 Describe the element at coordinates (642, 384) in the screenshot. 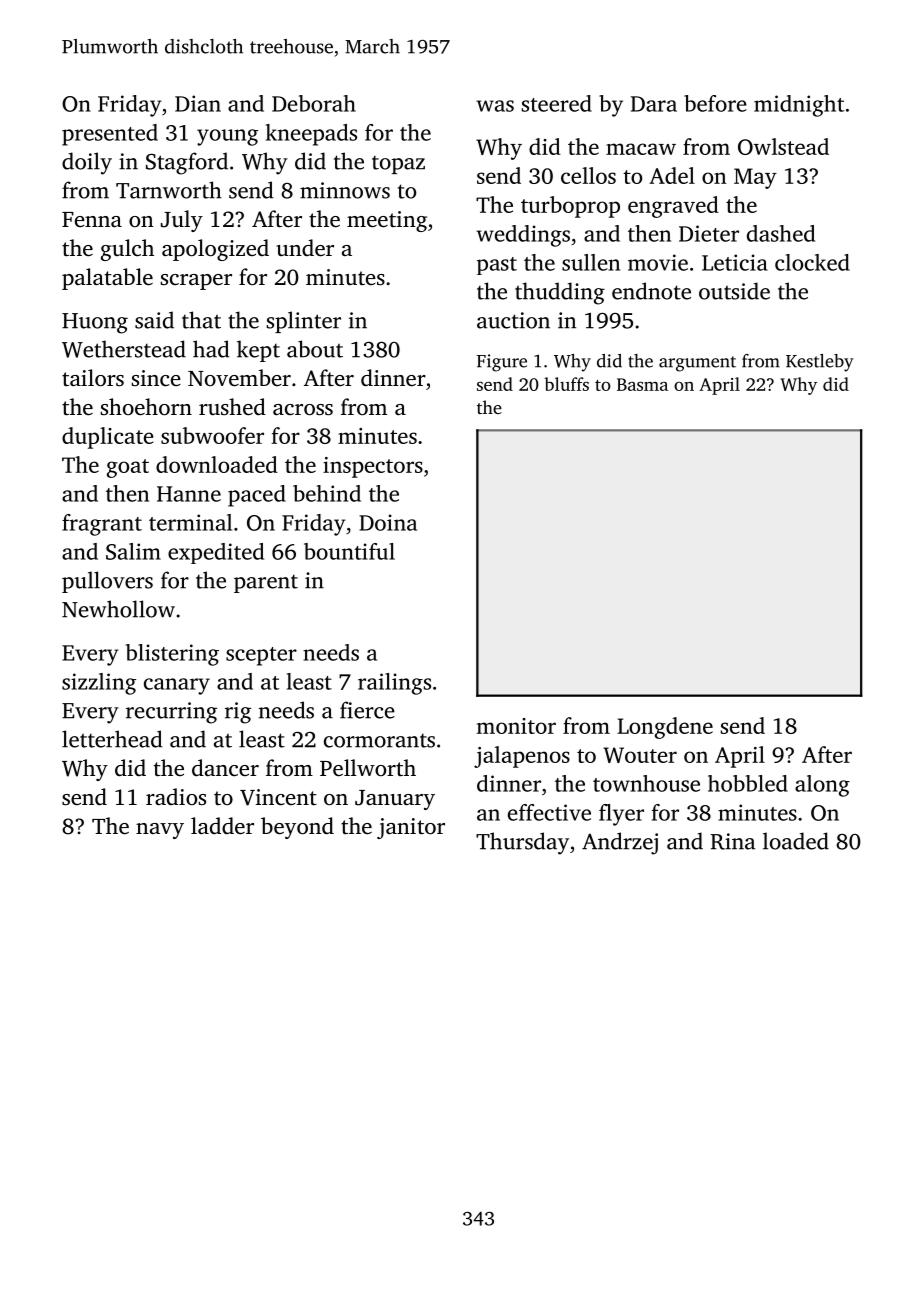

I see `Basma` at that location.
